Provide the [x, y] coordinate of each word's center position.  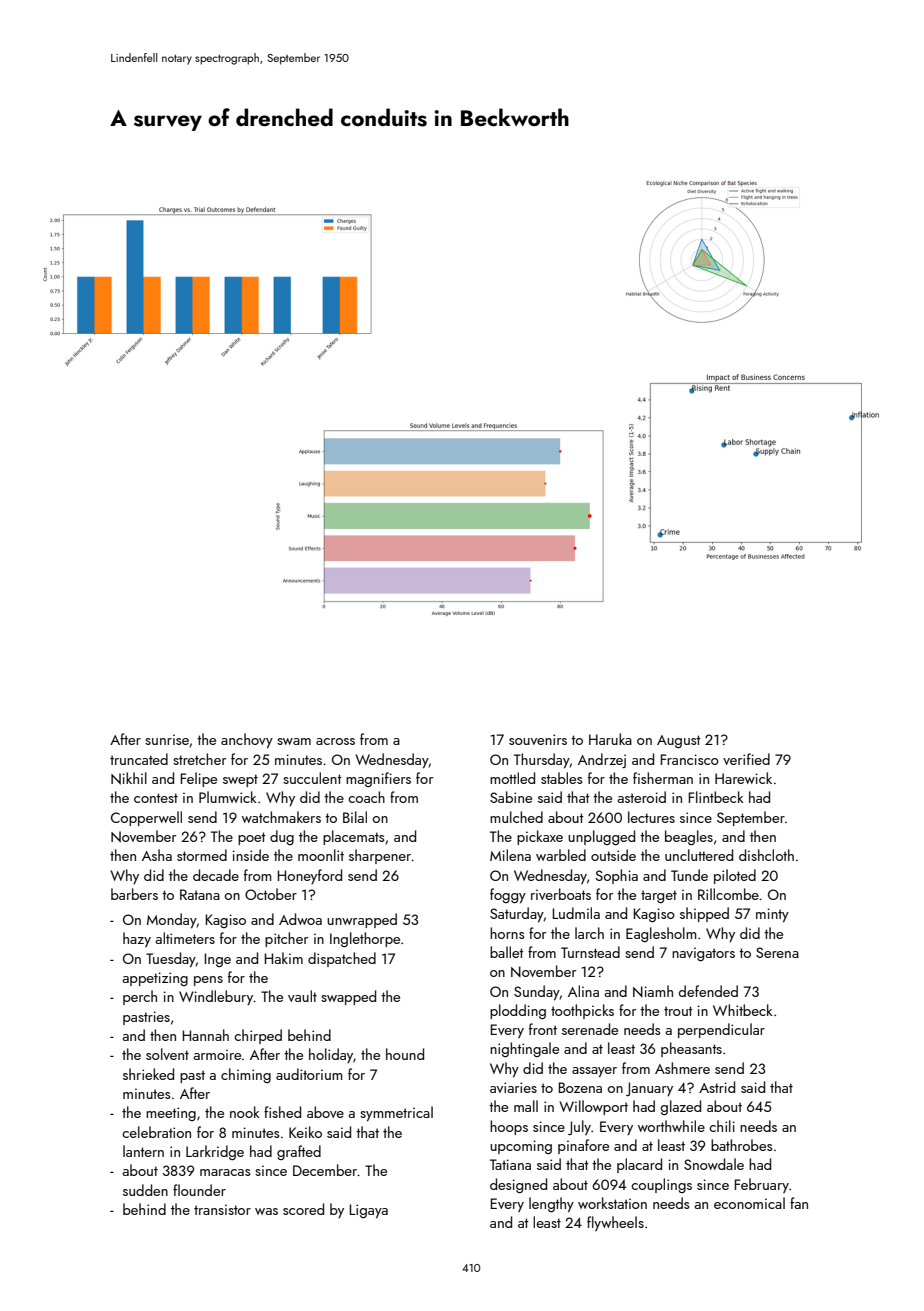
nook [245, 1112]
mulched [516, 817]
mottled [512, 778]
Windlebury [216, 997]
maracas [225, 1172]
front [543, 1029]
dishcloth [766, 855]
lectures [651, 817]
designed [518, 1185]
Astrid [717, 1087]
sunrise [167, 739]
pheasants [691, 1049]
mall [526, 1106]
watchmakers [281, 817]
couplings [661, 1185]
